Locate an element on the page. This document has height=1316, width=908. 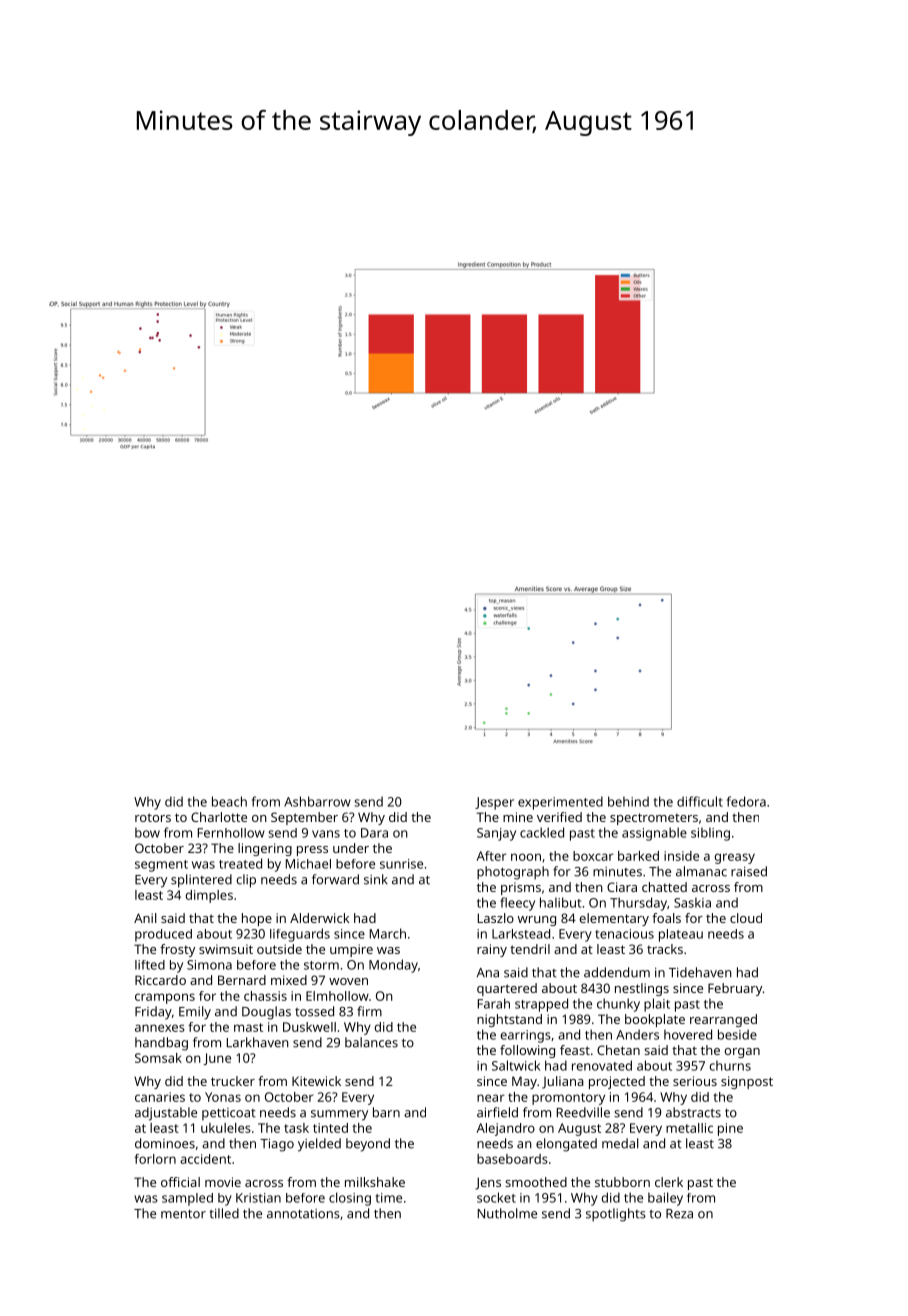
behind is located at coordinates (628, 801).
